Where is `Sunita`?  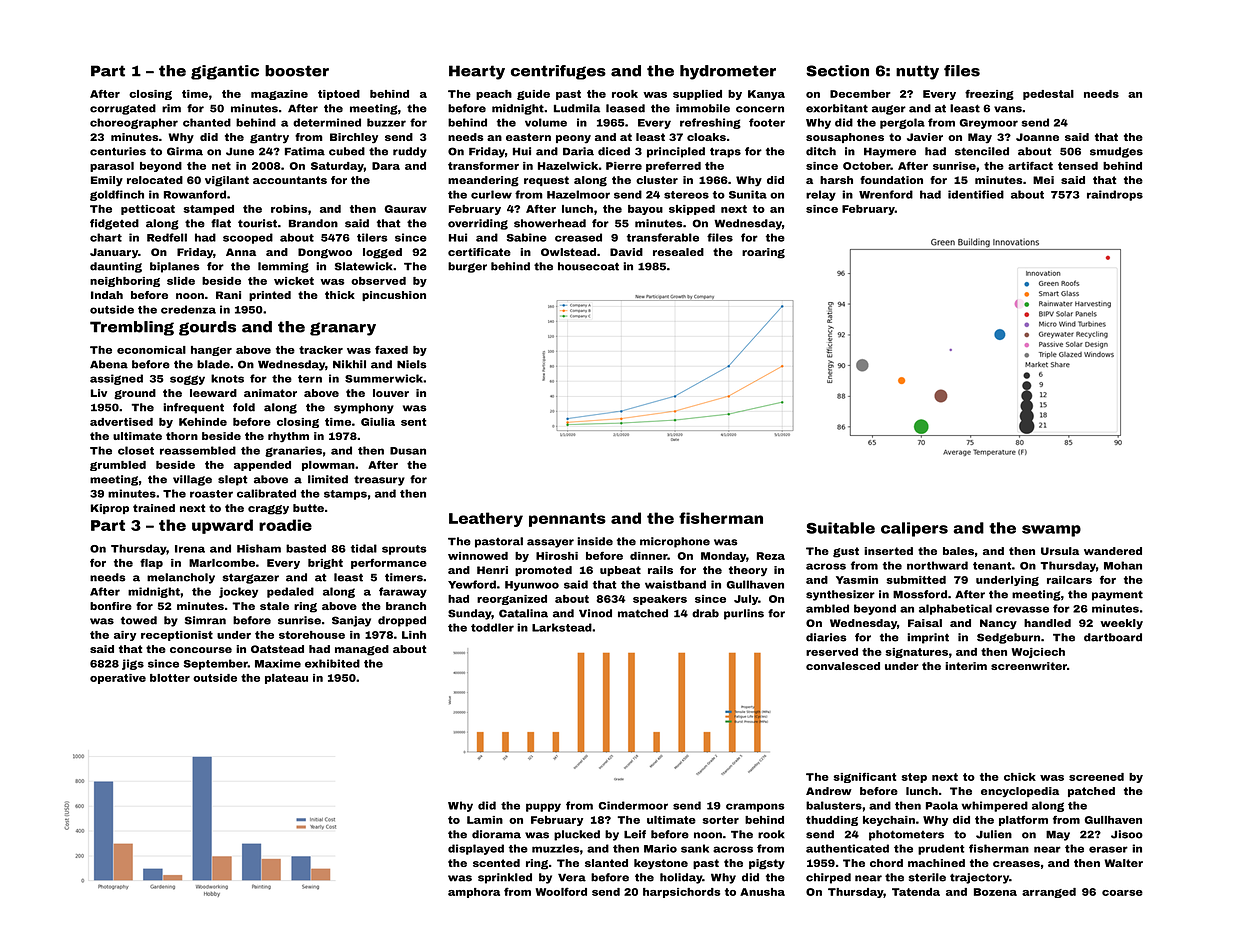
Sunita is located at coordinates (748, 194).
